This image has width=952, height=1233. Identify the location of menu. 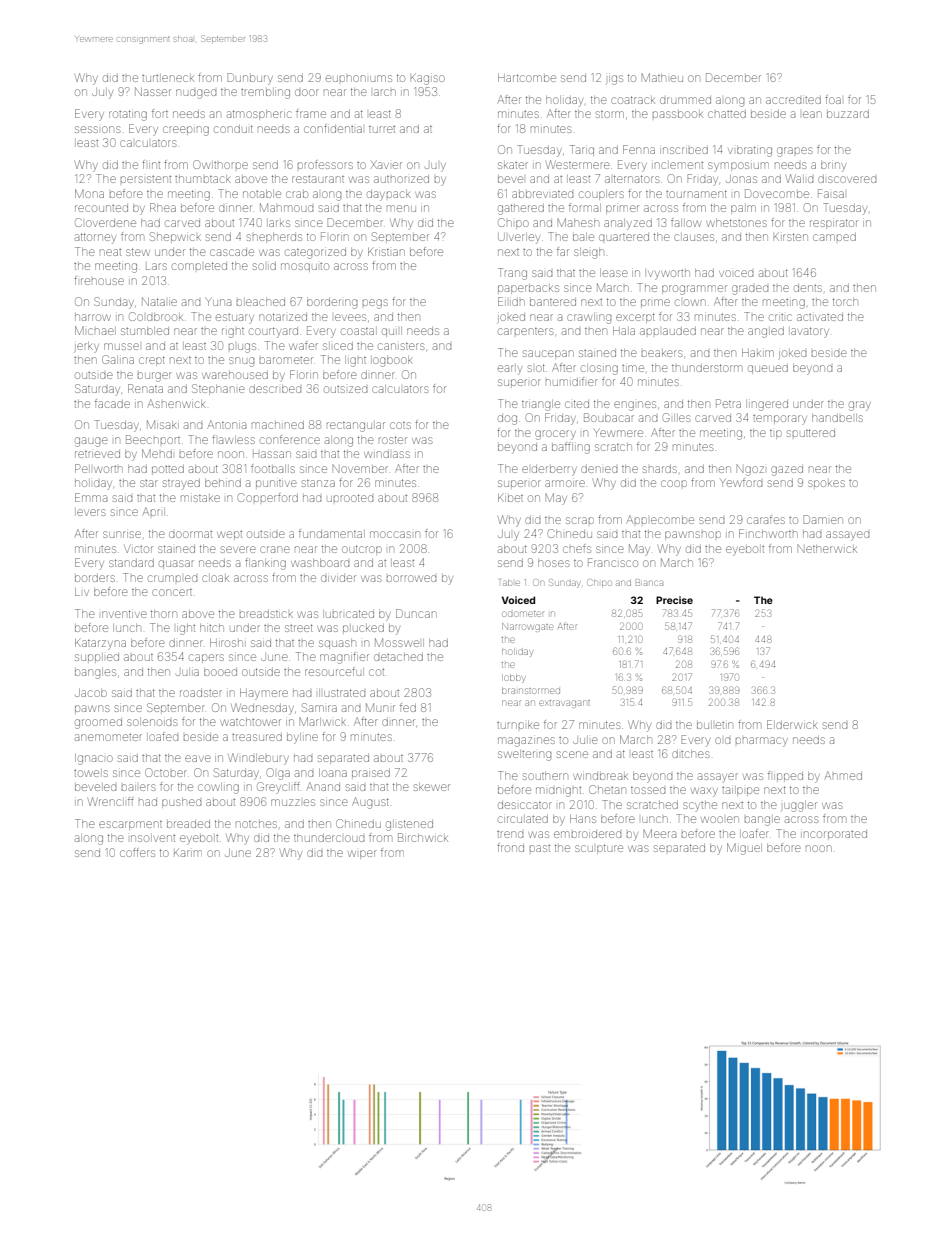
(401, 208).
